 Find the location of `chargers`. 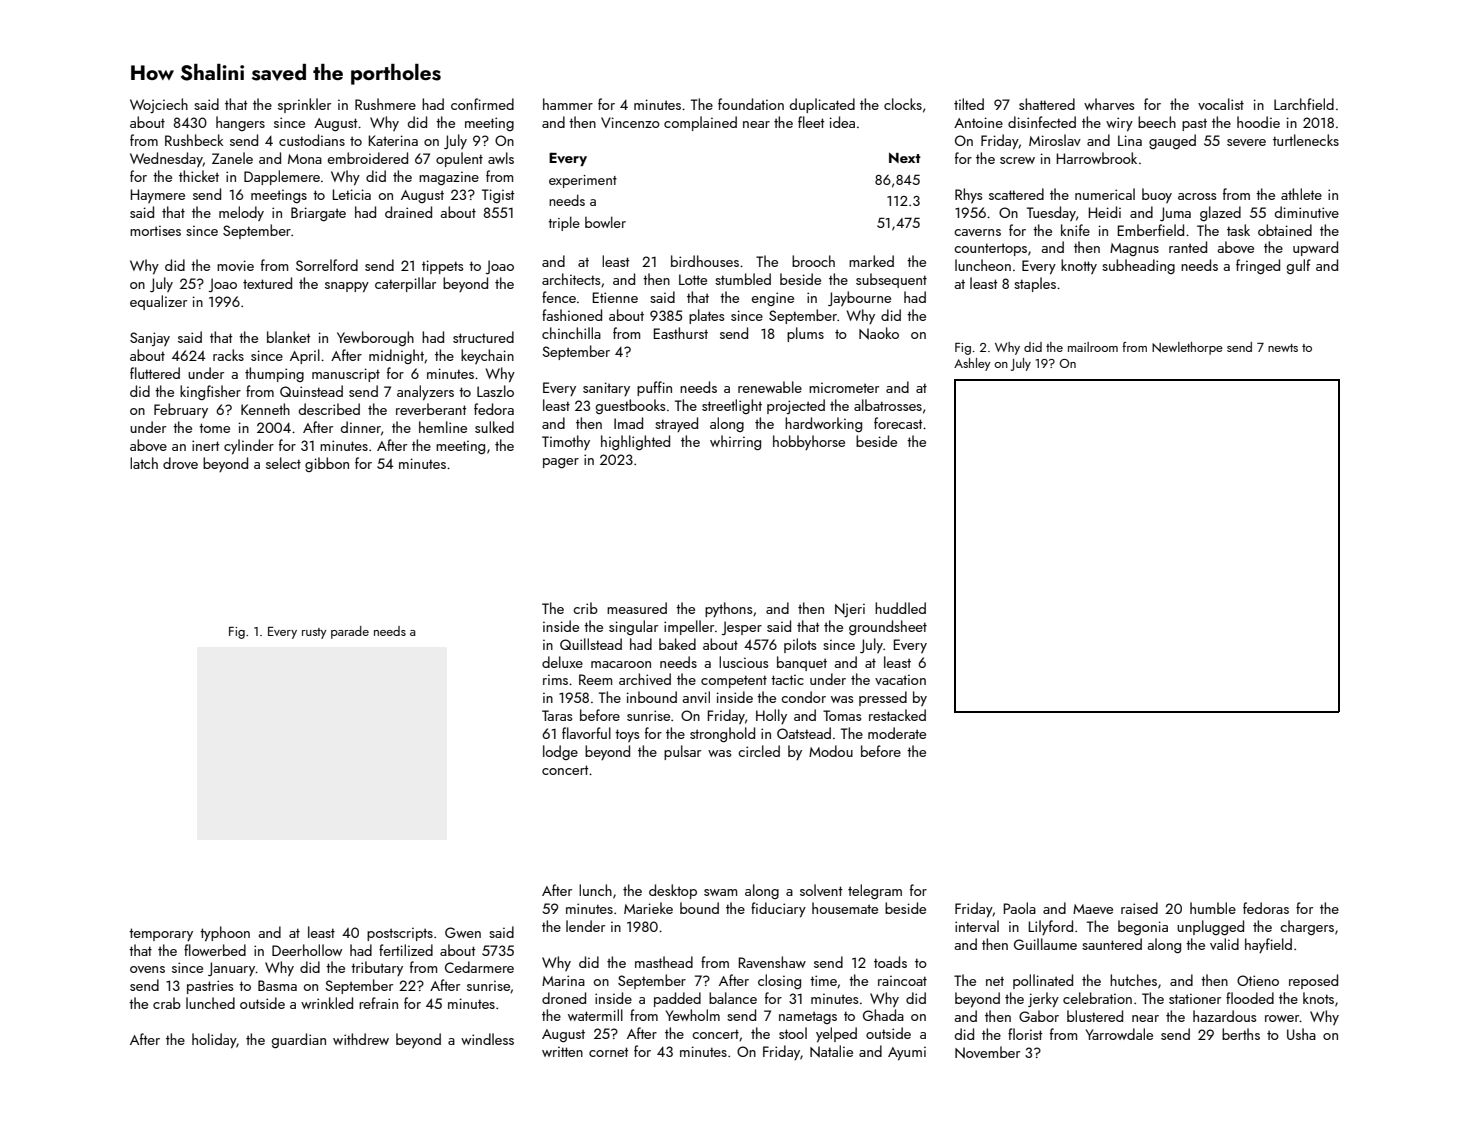

chargers is located at coordinates (1307, 927).
